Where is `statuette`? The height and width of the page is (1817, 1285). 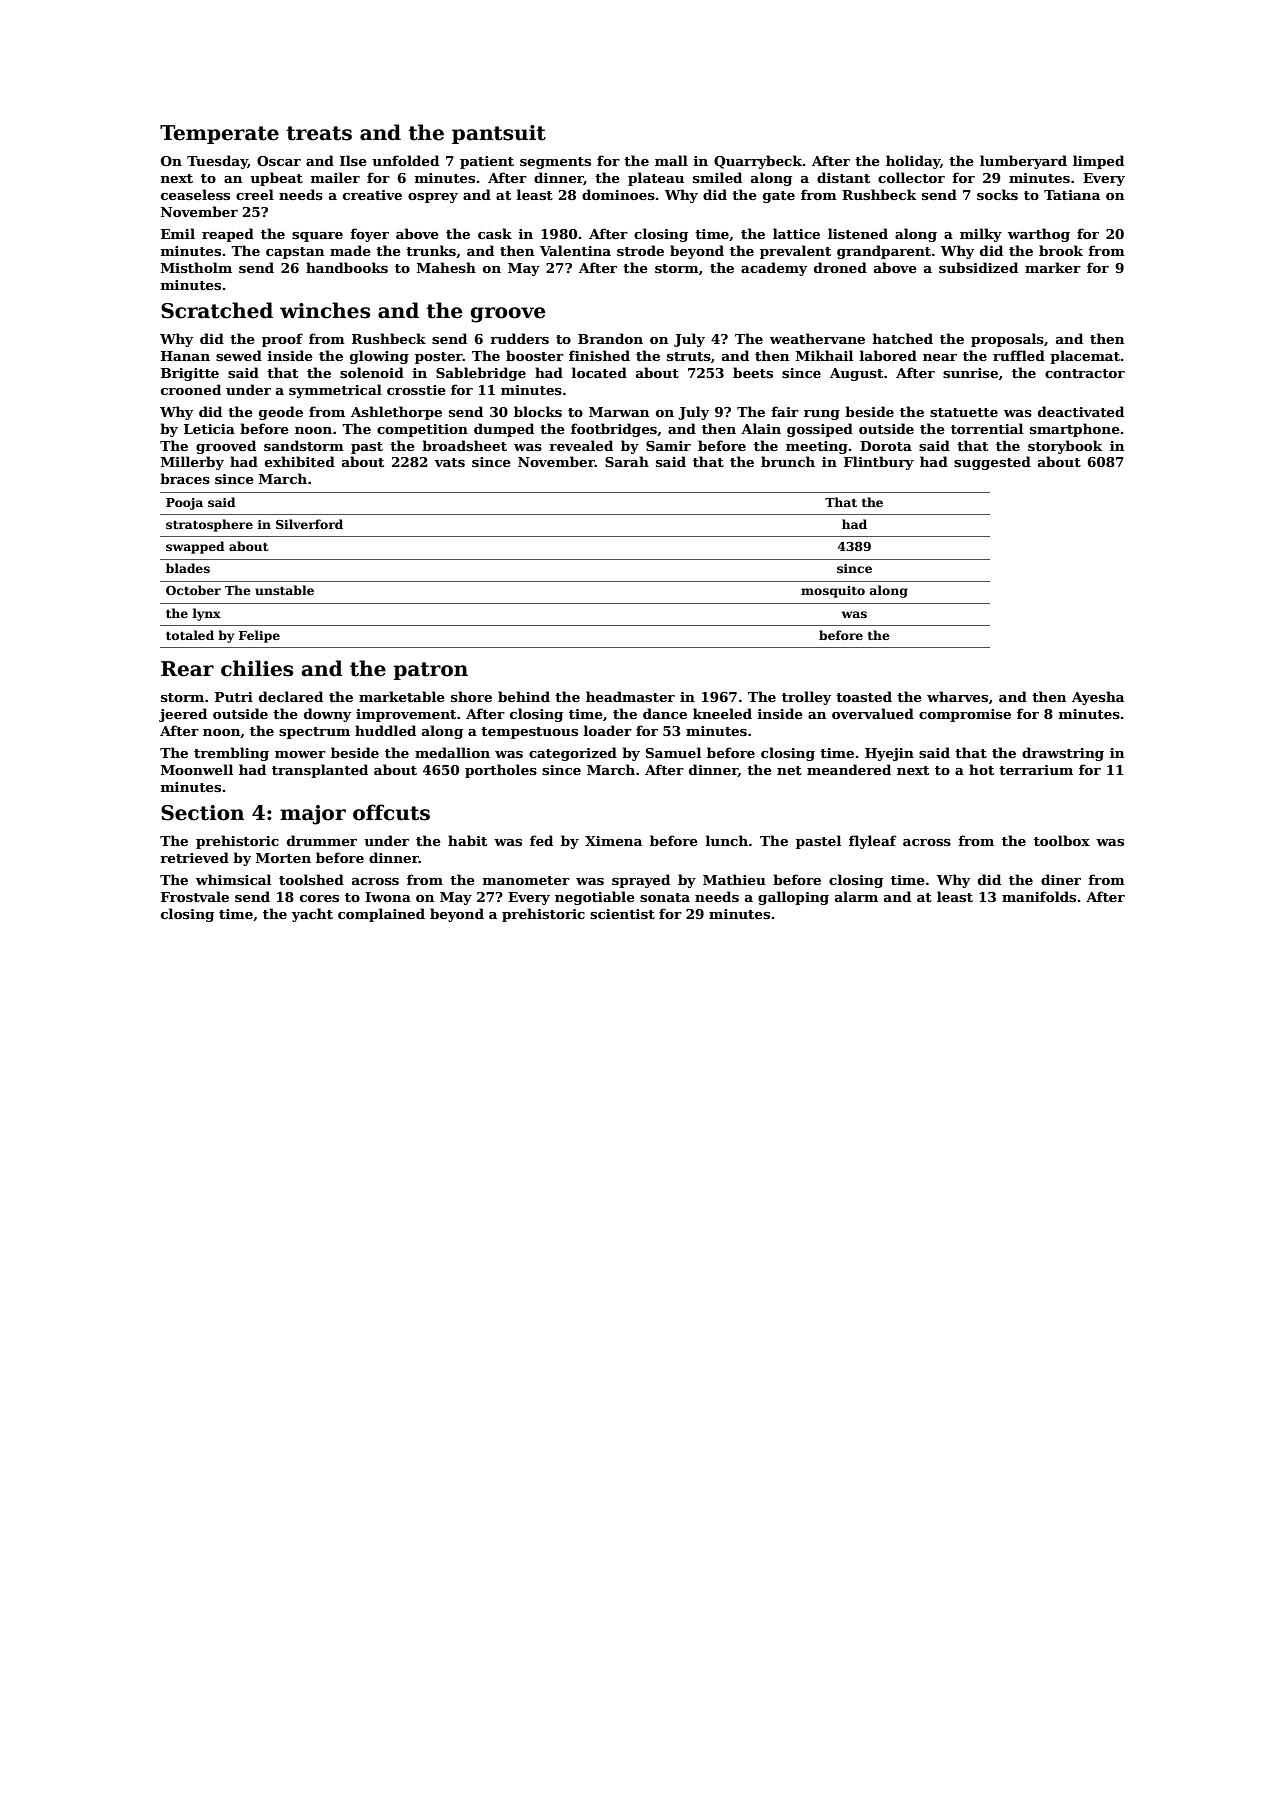
statuette is located at coordinates (964, 412).
